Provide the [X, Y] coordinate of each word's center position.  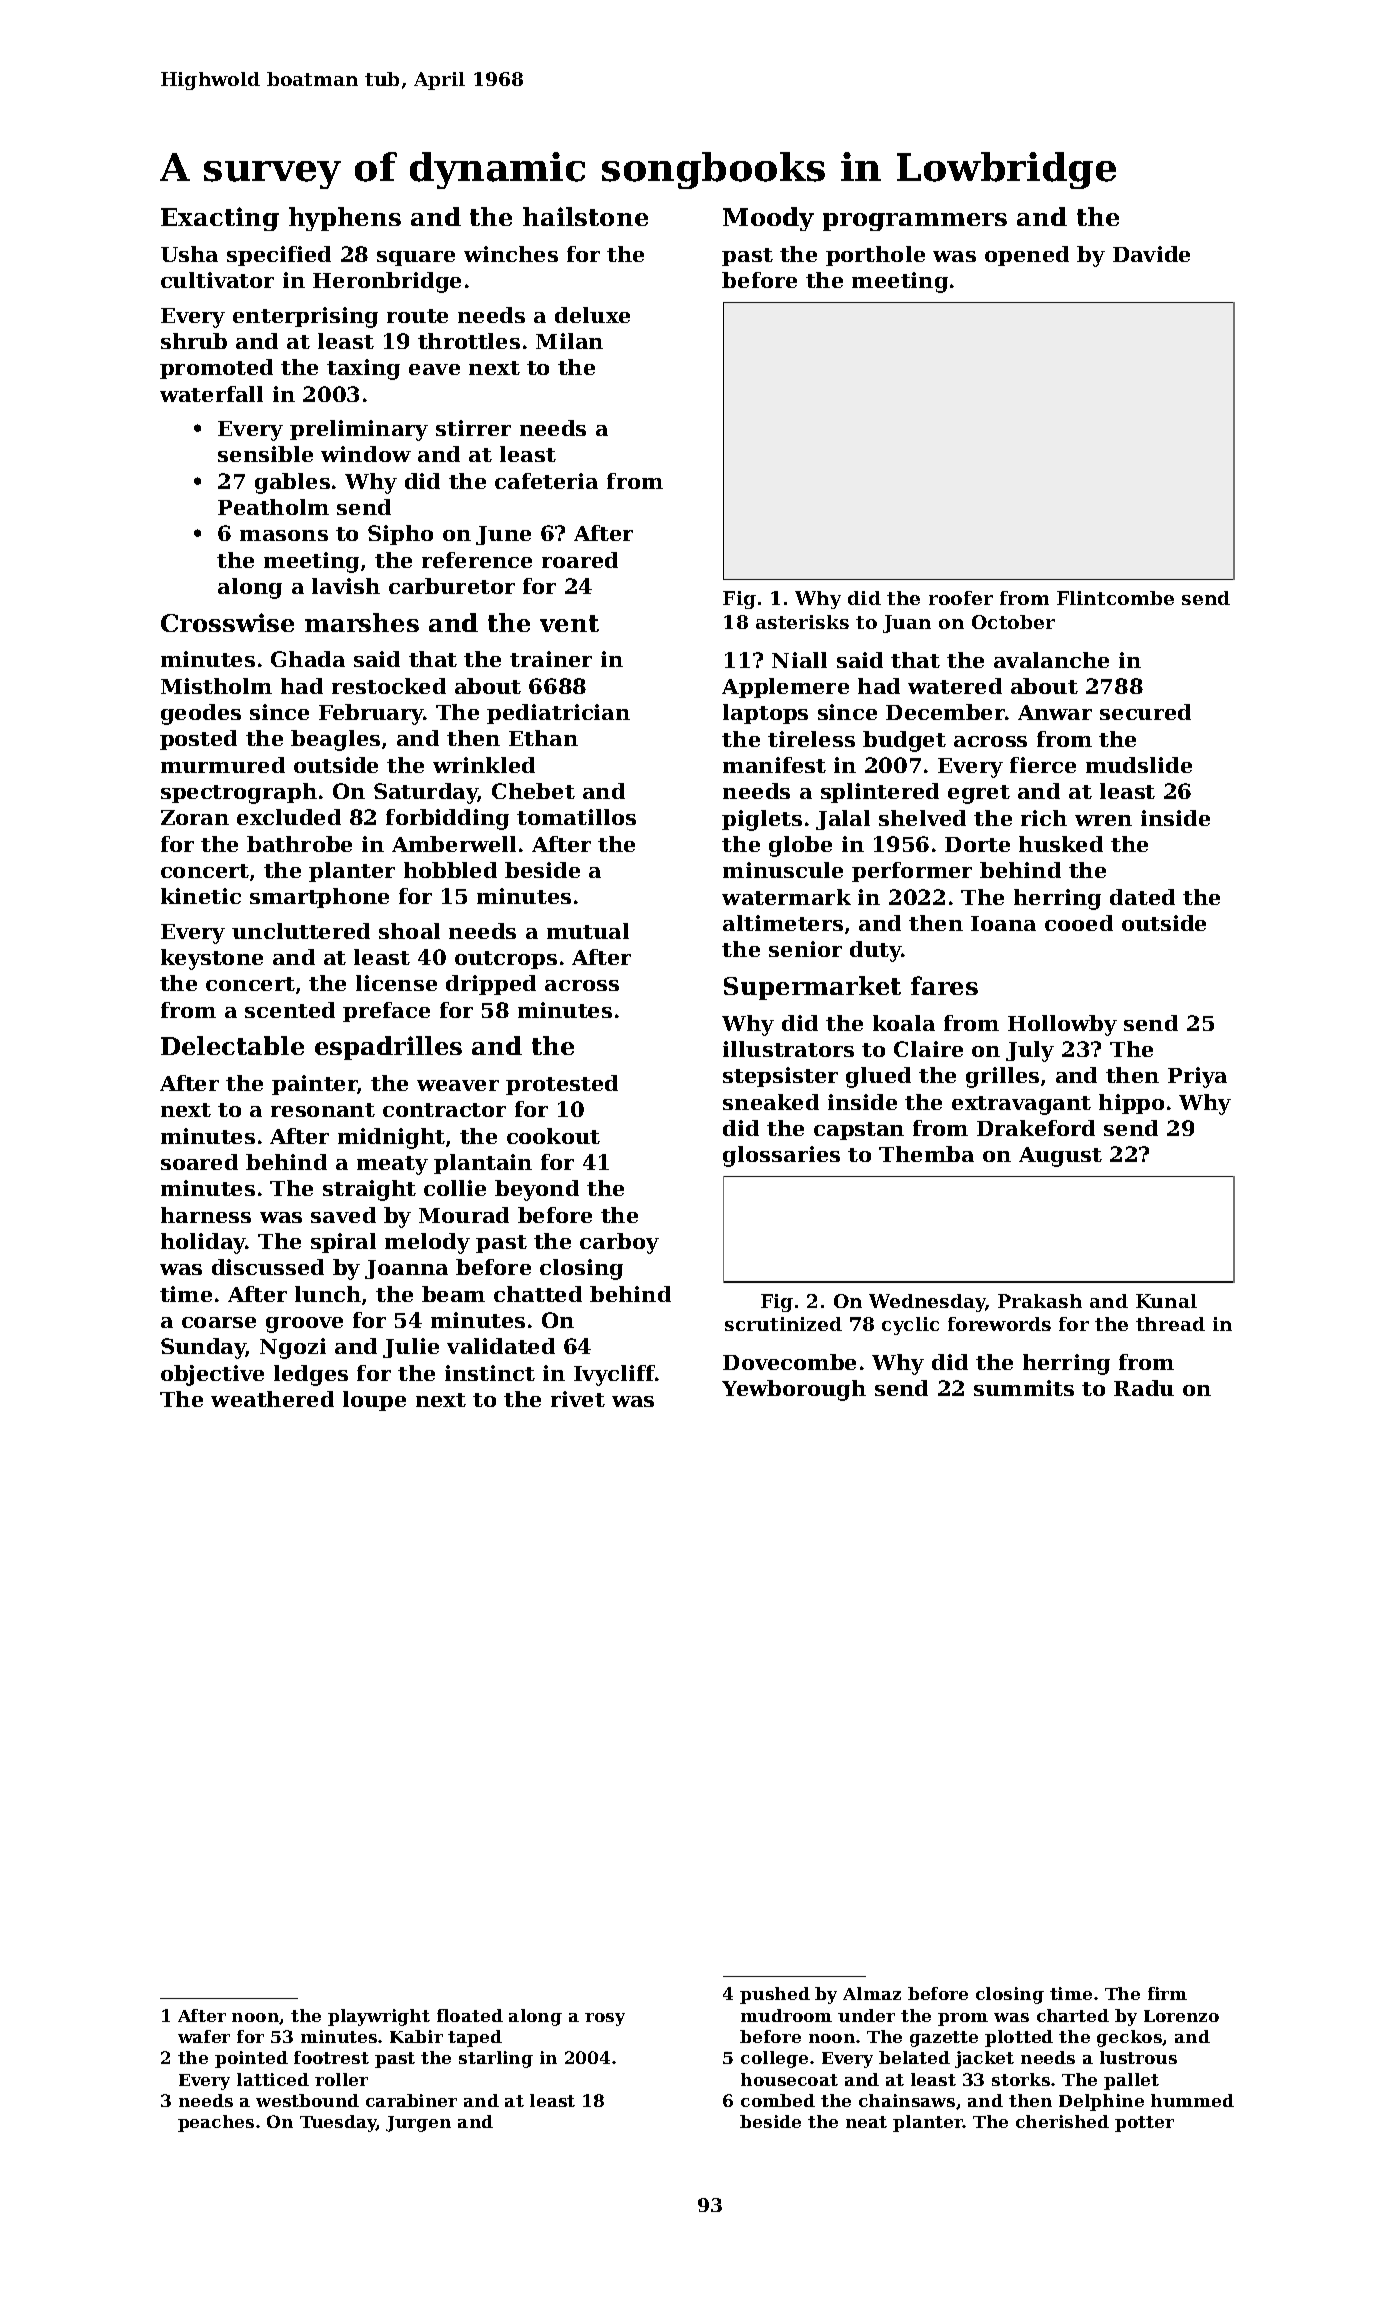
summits [1024, 1388]
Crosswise [227, 622]
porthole [875, 256]
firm [1167, 1993]
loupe [374, 1401]
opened [1027, 256]
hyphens [345, 219]
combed [778, 2100]
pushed [775, 1995]
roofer [961, 598]
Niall [799, 660]
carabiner [411, 2100]
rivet [578, 1399]
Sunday [203, 1348]
